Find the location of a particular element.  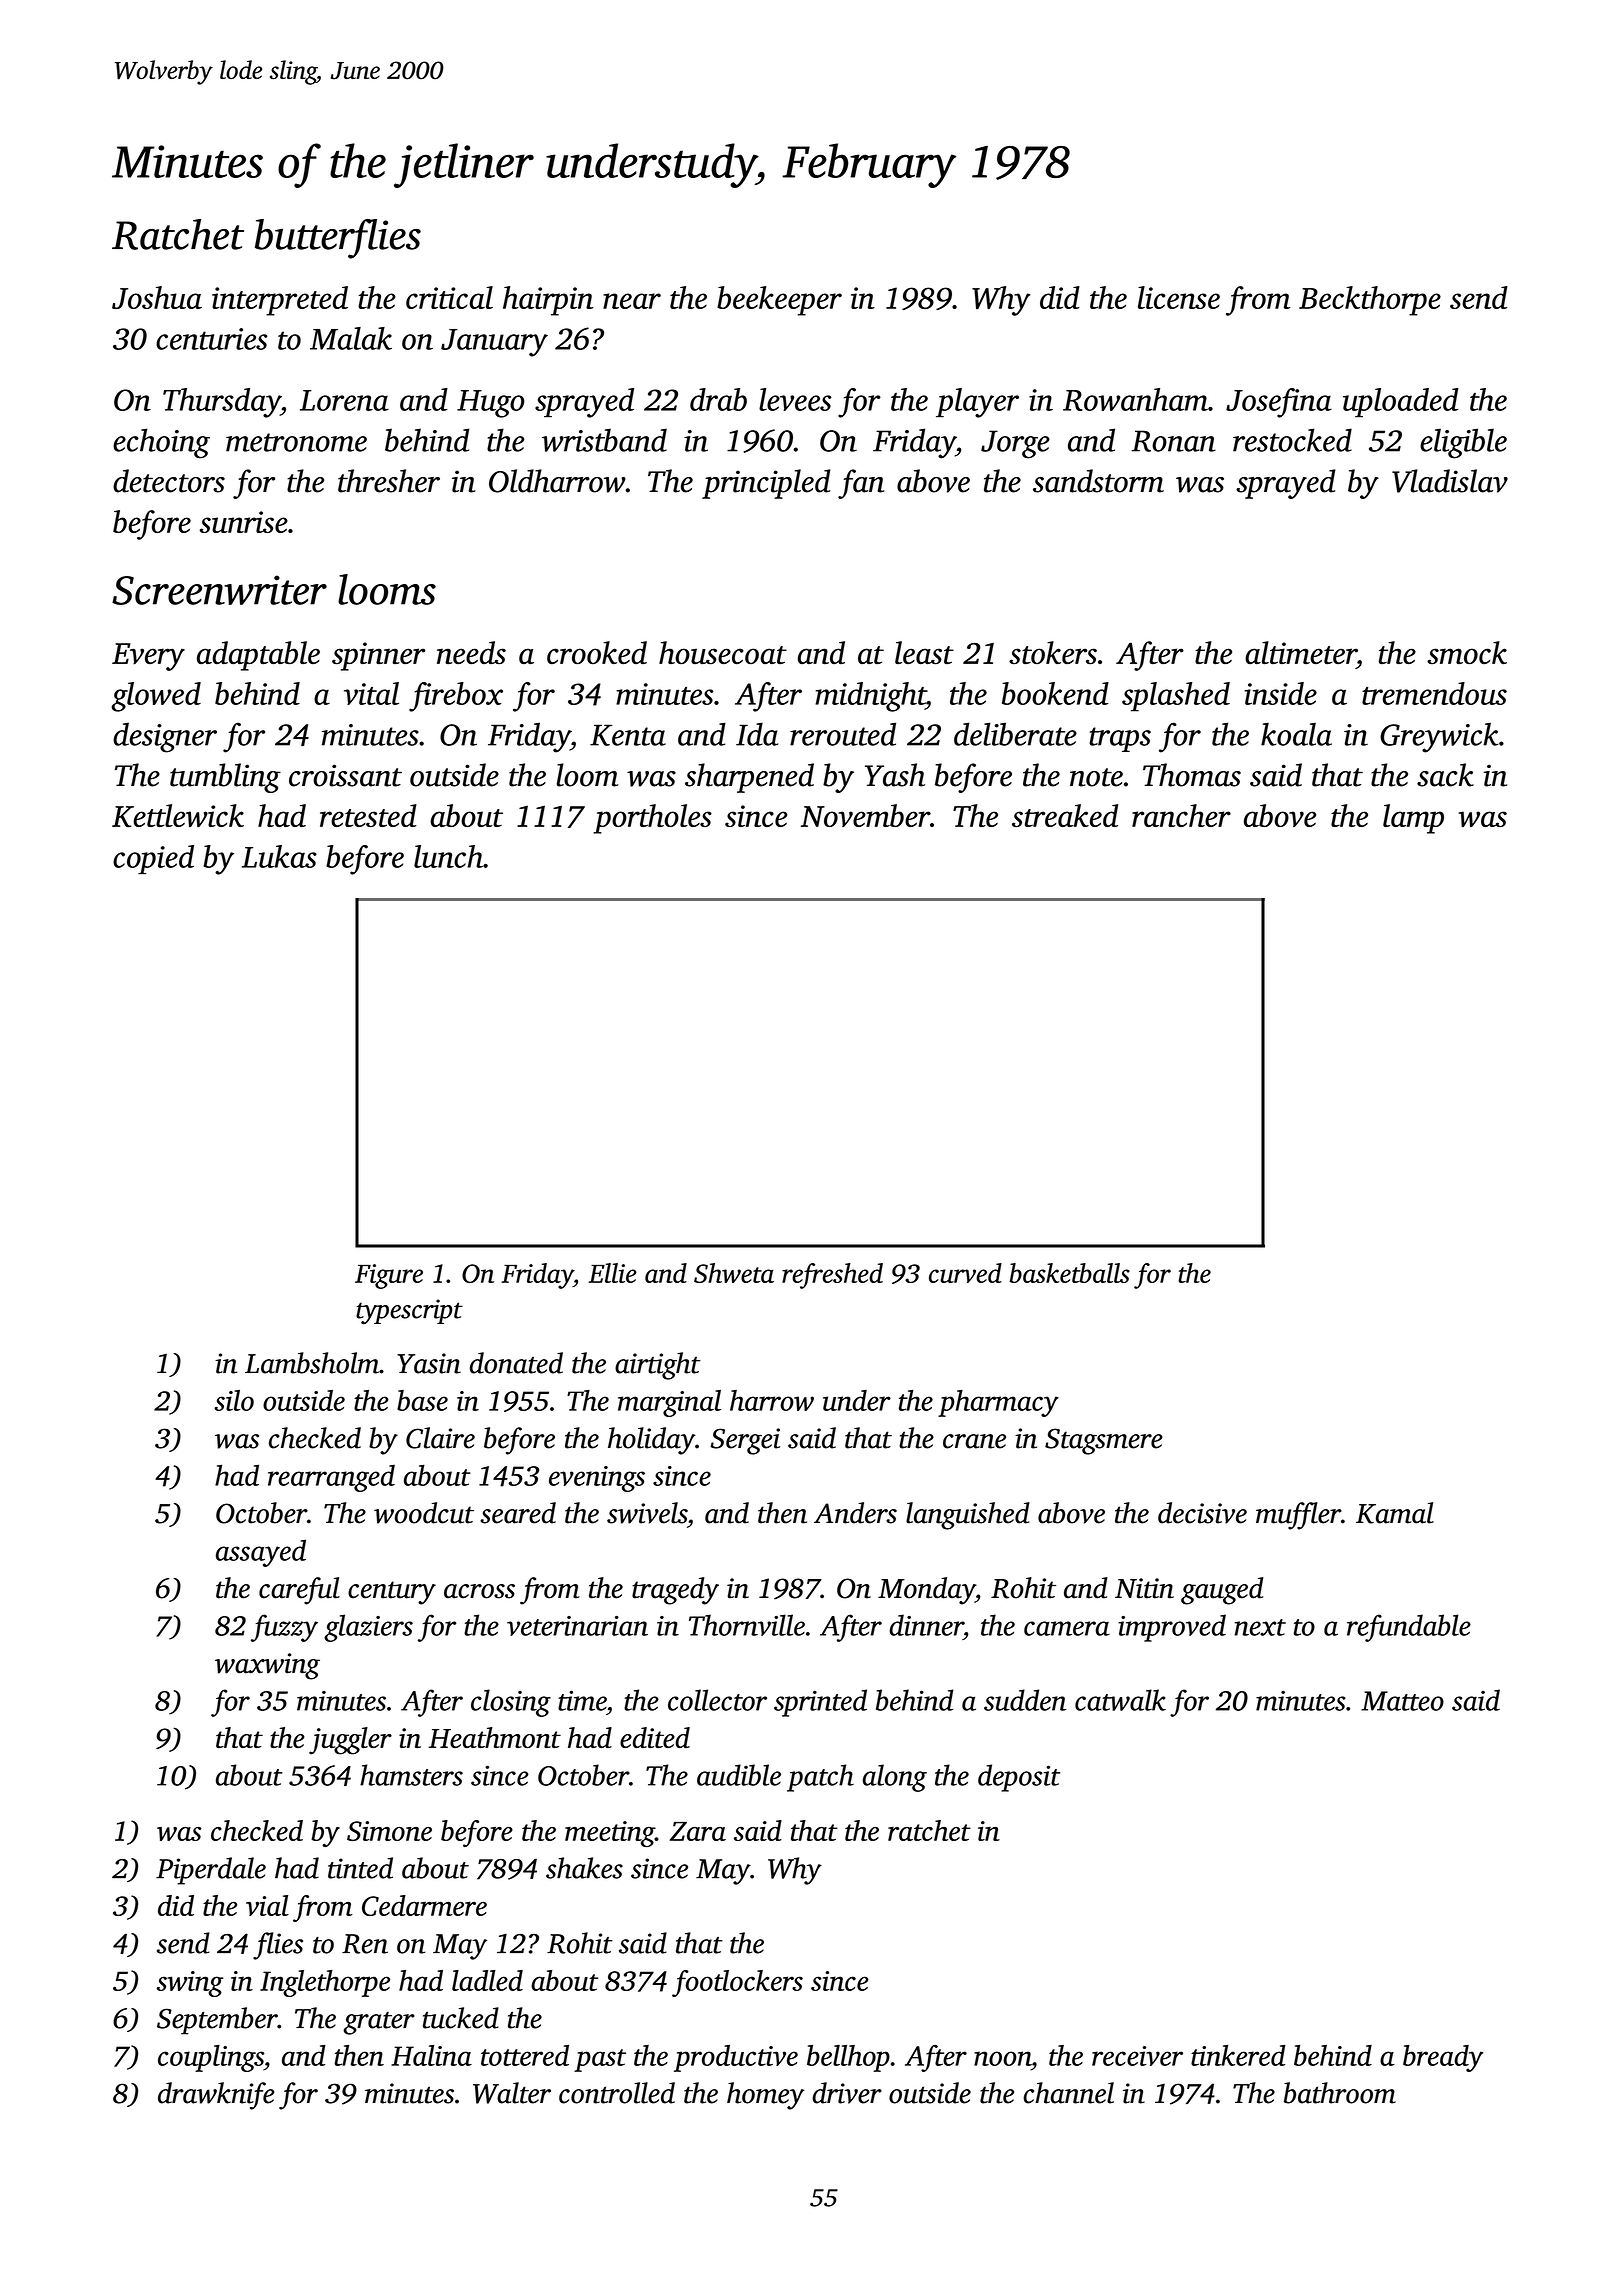

Stagsmere is located at coordinates (1104, 1441).
